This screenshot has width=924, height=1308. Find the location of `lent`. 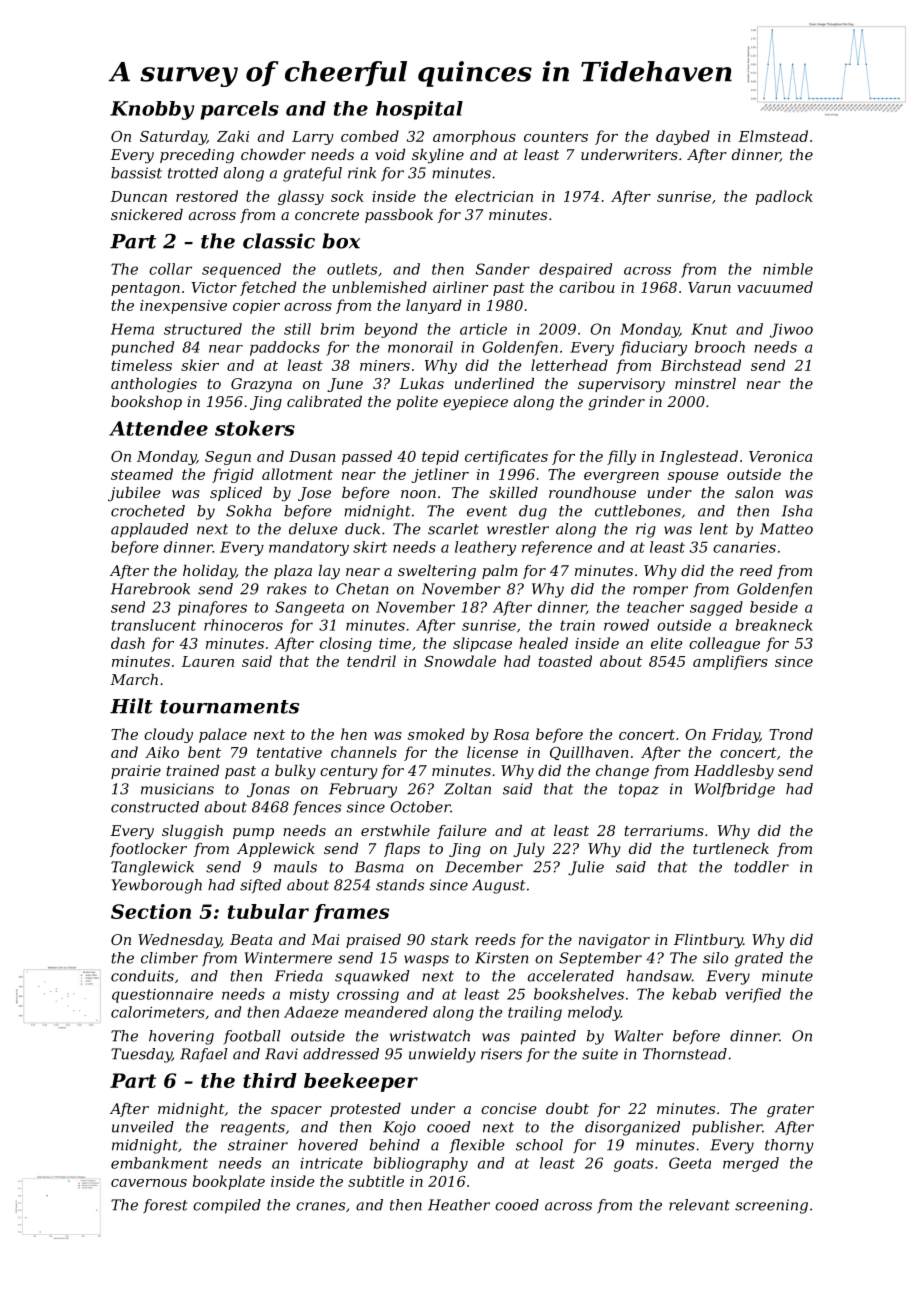

lent is located at coordinates (714, 529).
